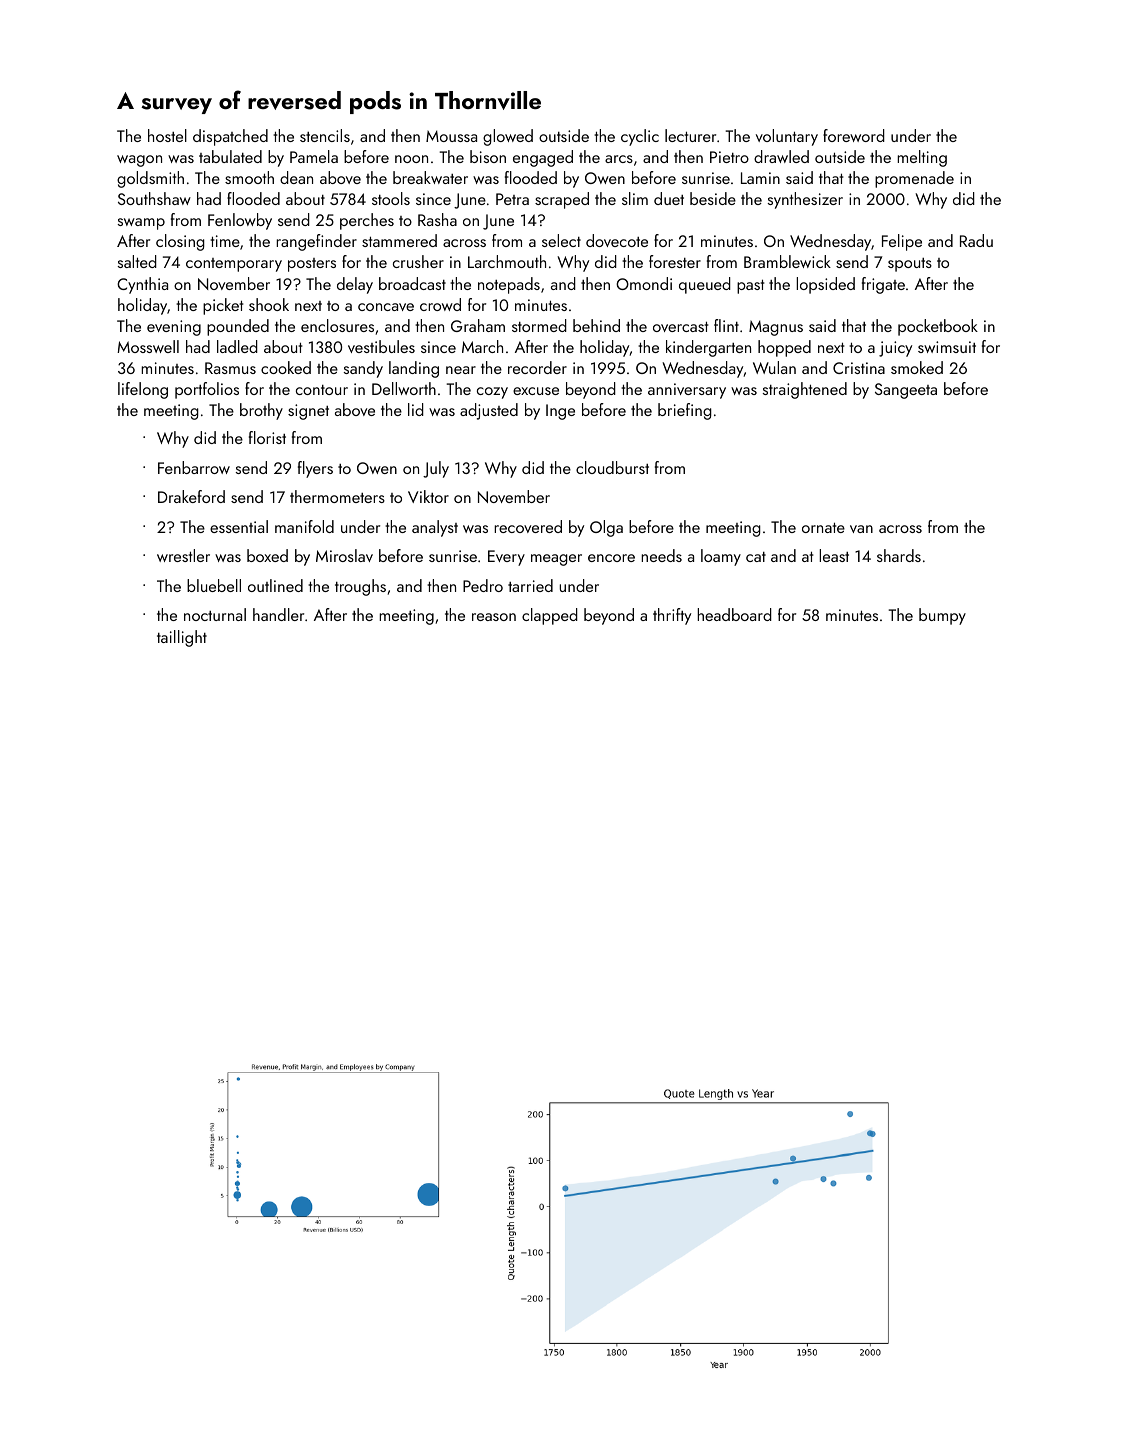 The image size is (1123, 1453). What do you see at coordinates (938, 327) in the screenshot?
I see `pocketbook` at bounding box center [938, 327].
